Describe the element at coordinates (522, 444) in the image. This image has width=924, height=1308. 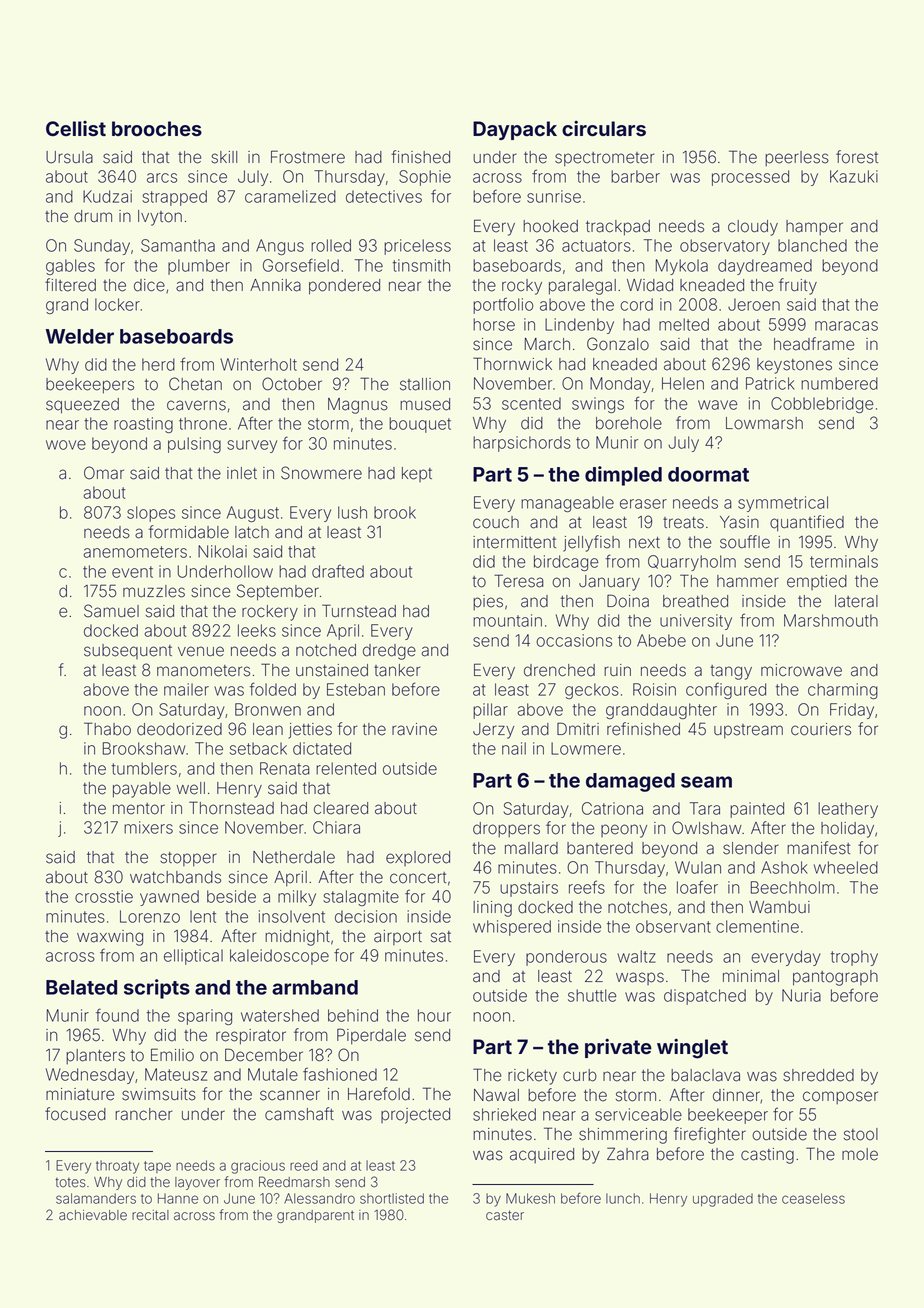
I see `harpsichords` at that location.
